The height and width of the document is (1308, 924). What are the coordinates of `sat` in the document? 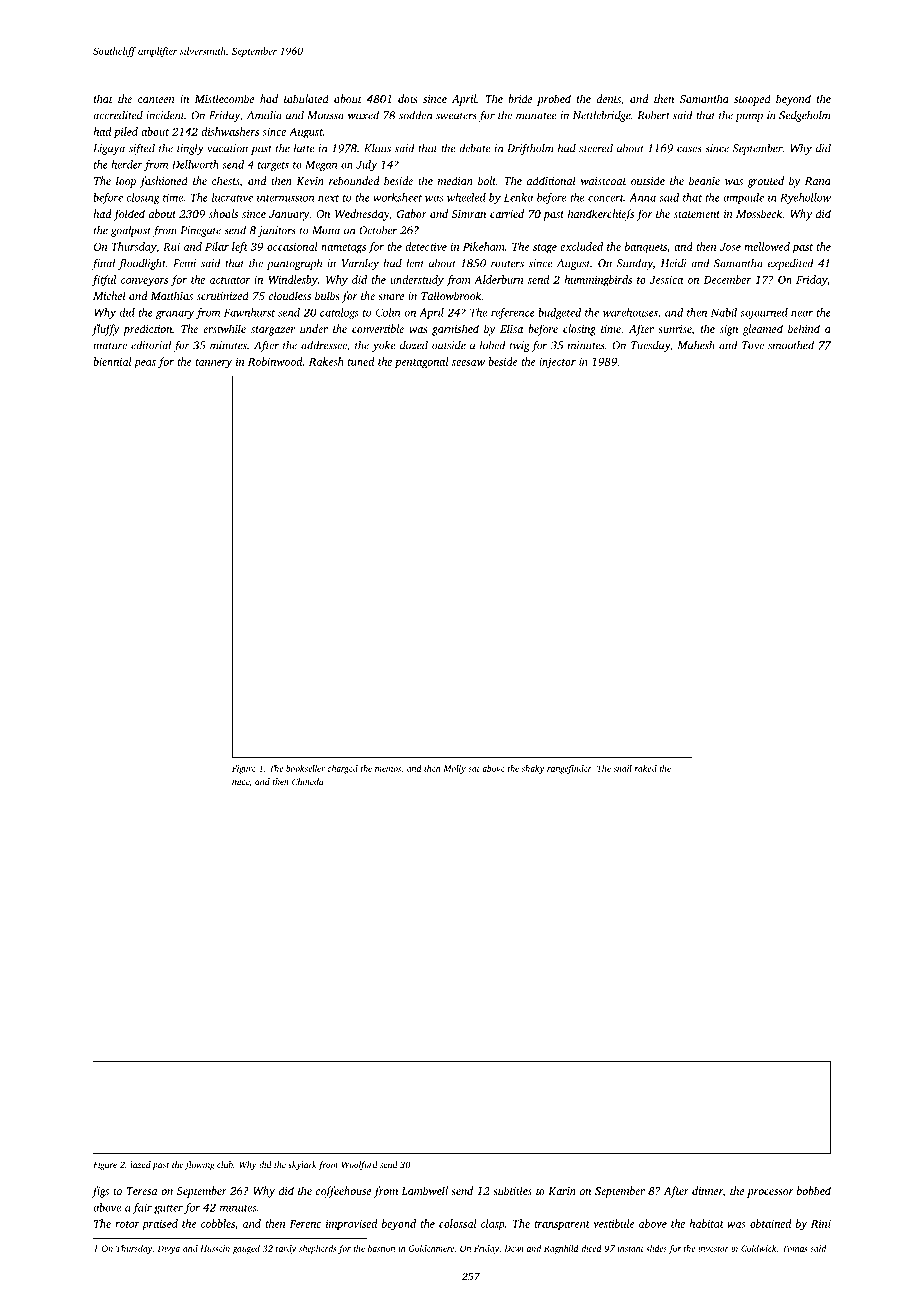 It's located at (474, 769).
